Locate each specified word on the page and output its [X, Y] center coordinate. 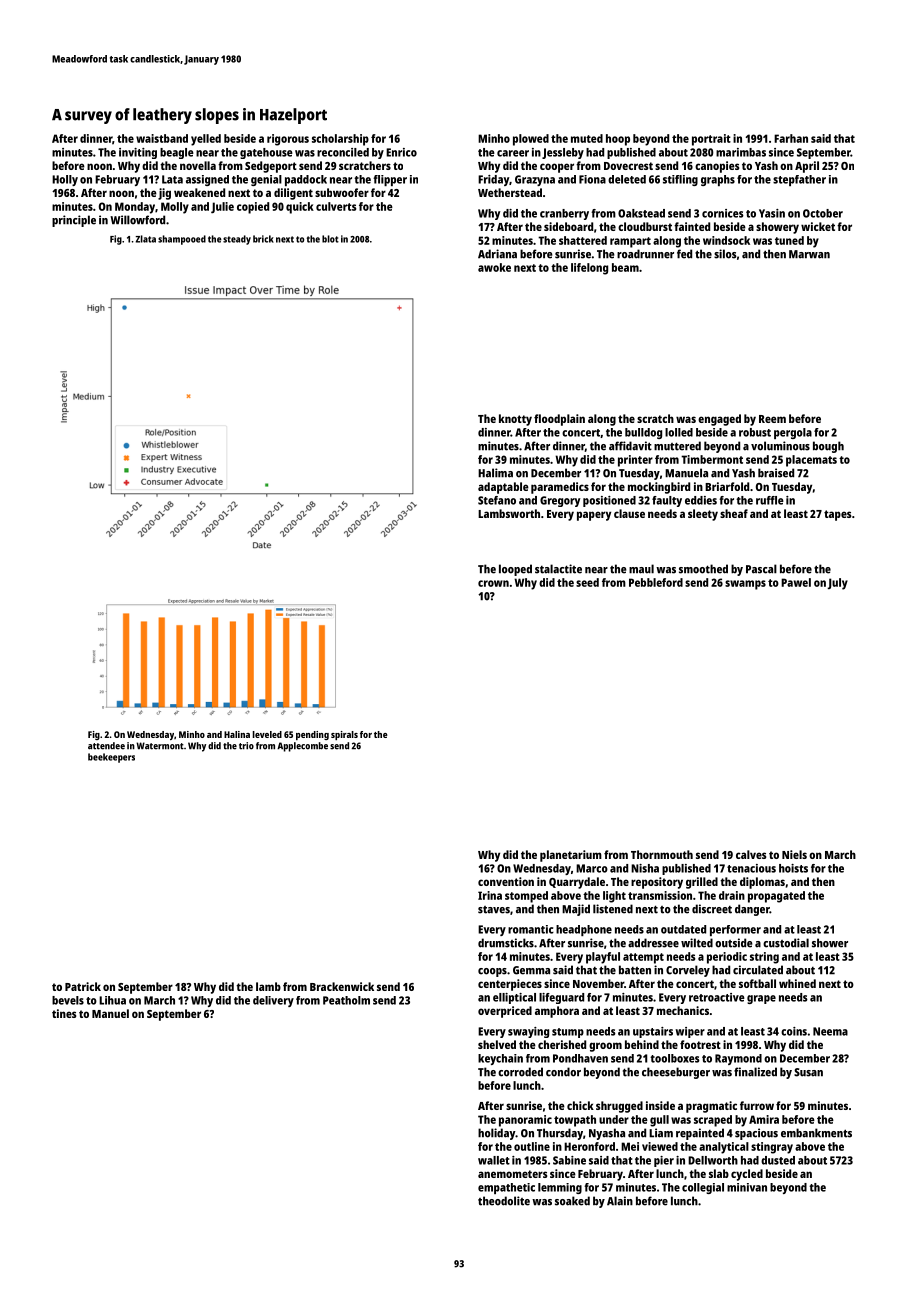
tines [64, 1013]
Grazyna [535, 180]
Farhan [791, 138]
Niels [794, 854]
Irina [490, 895]
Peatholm [346, 1000]
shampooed [182, 240]
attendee [106, 746]
